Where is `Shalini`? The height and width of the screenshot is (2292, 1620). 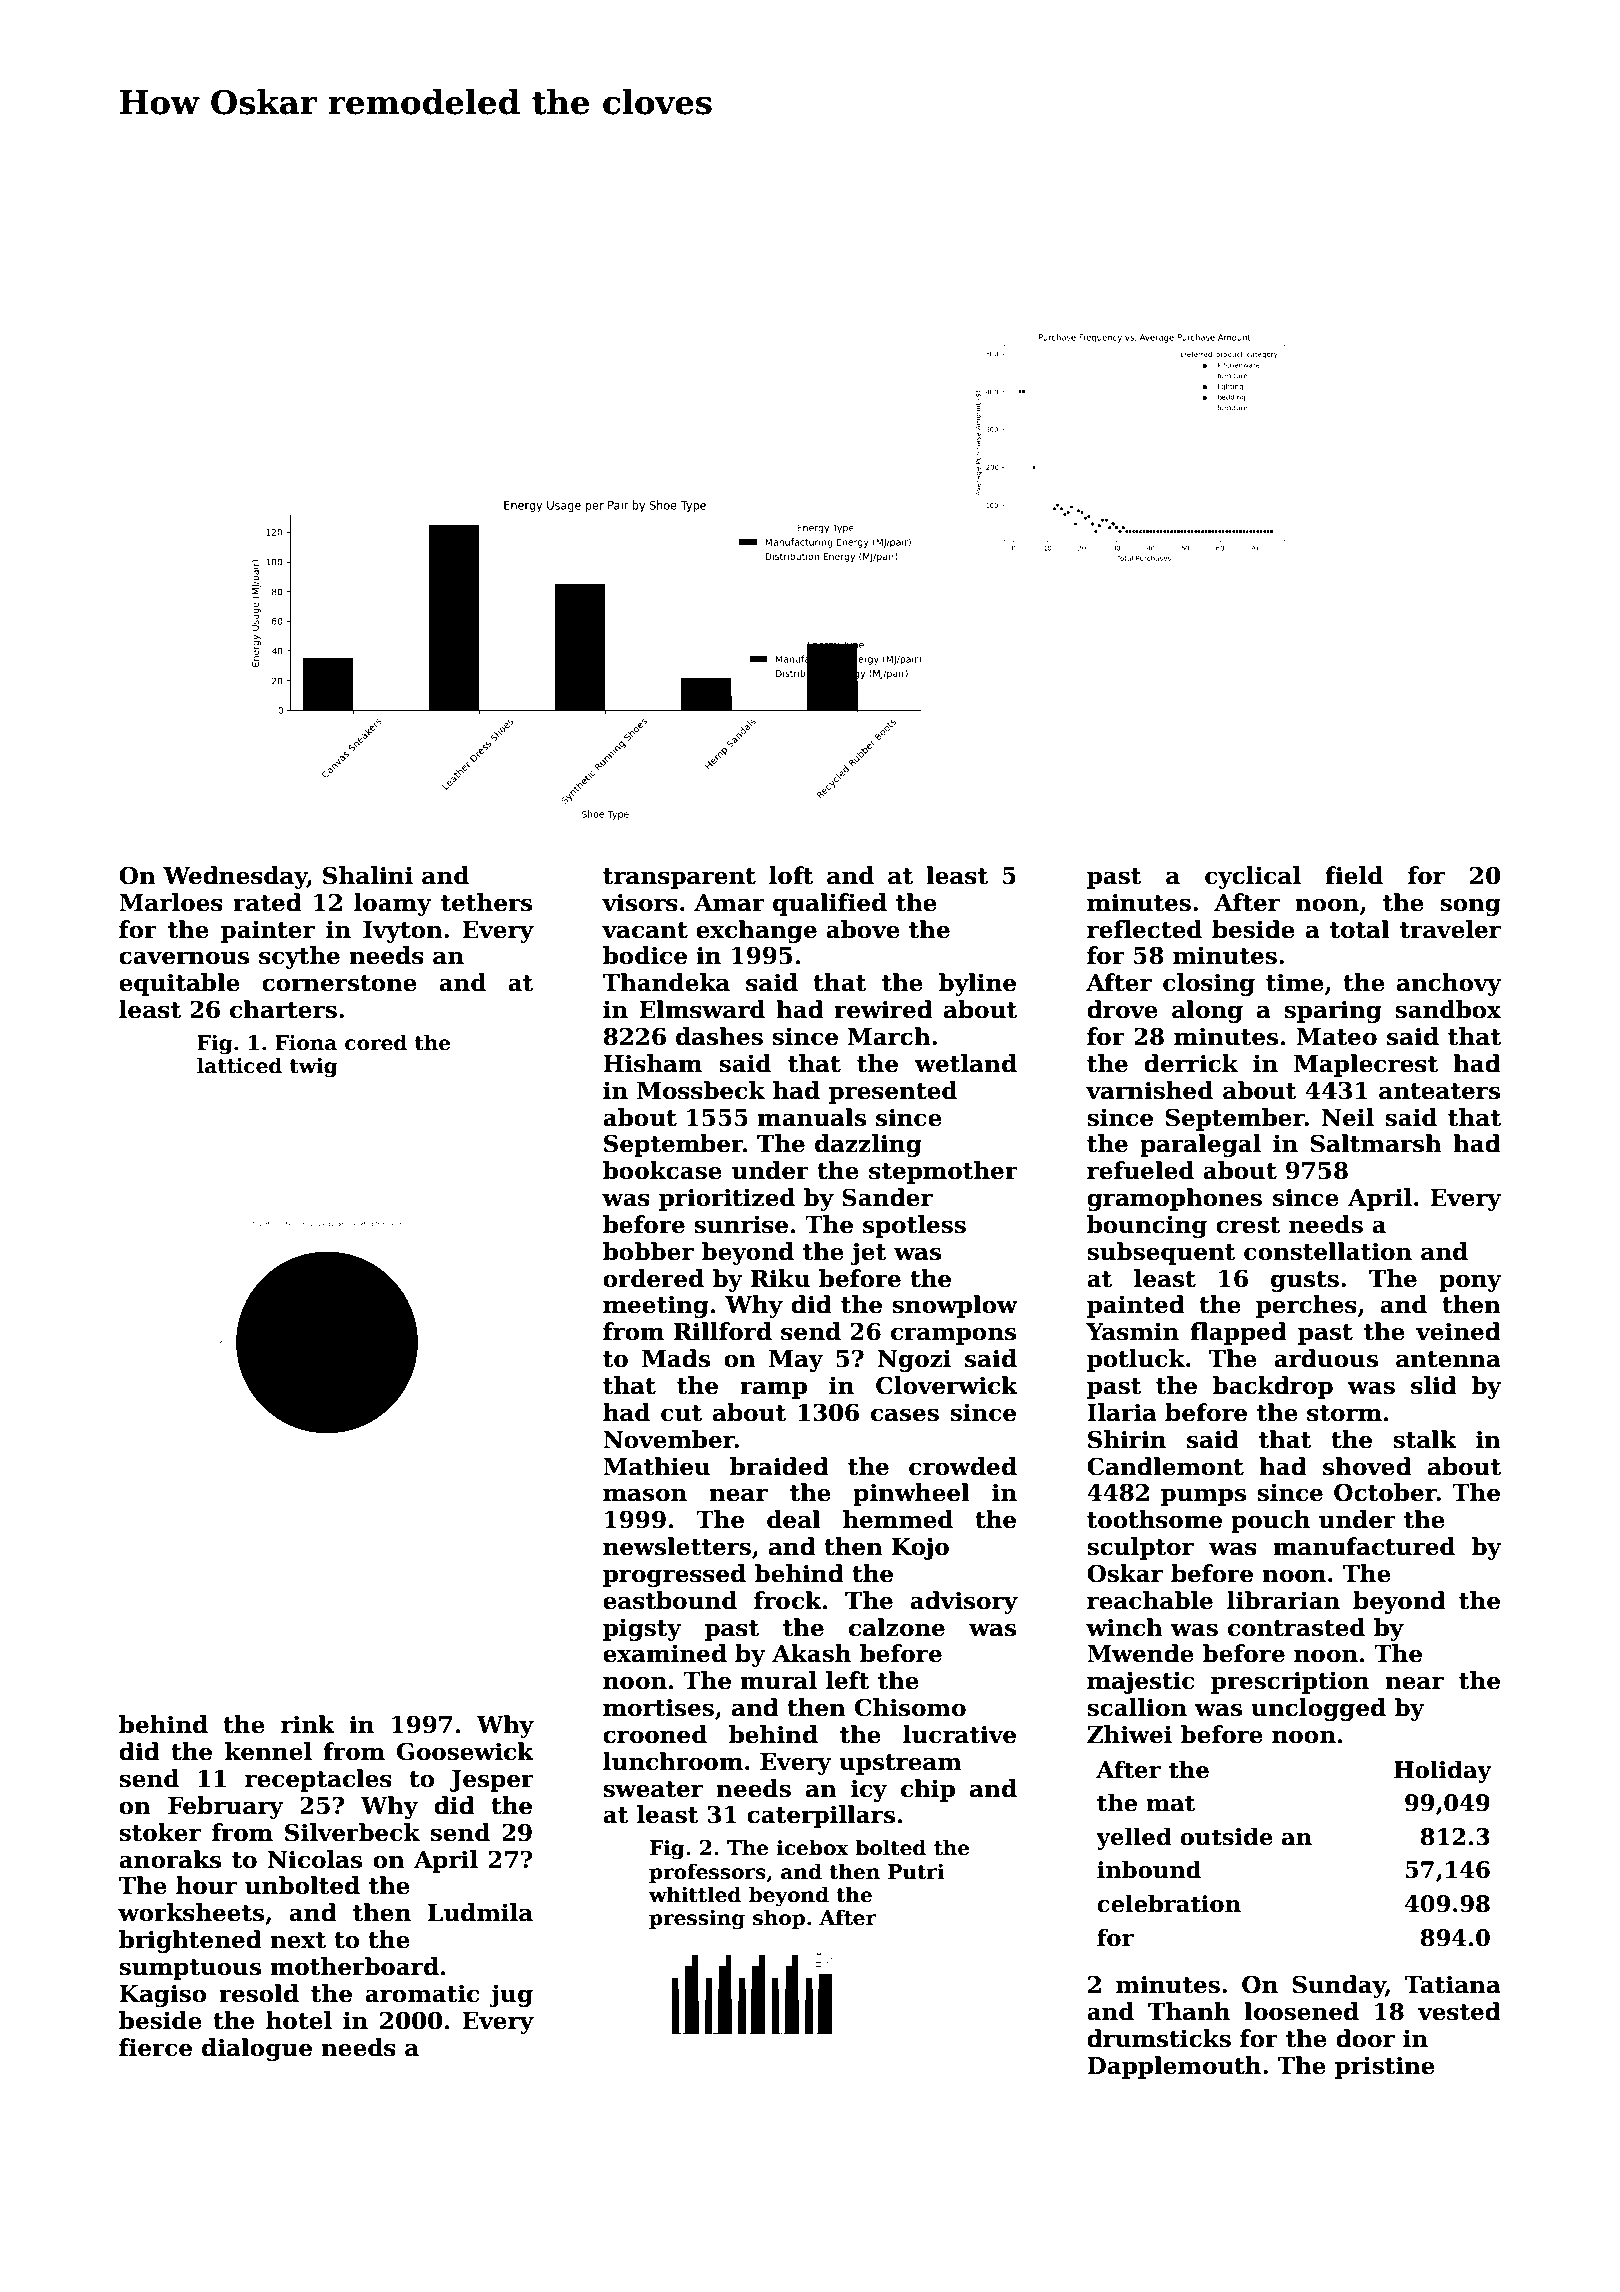 Shalini is located at coordinates (368, 875).
